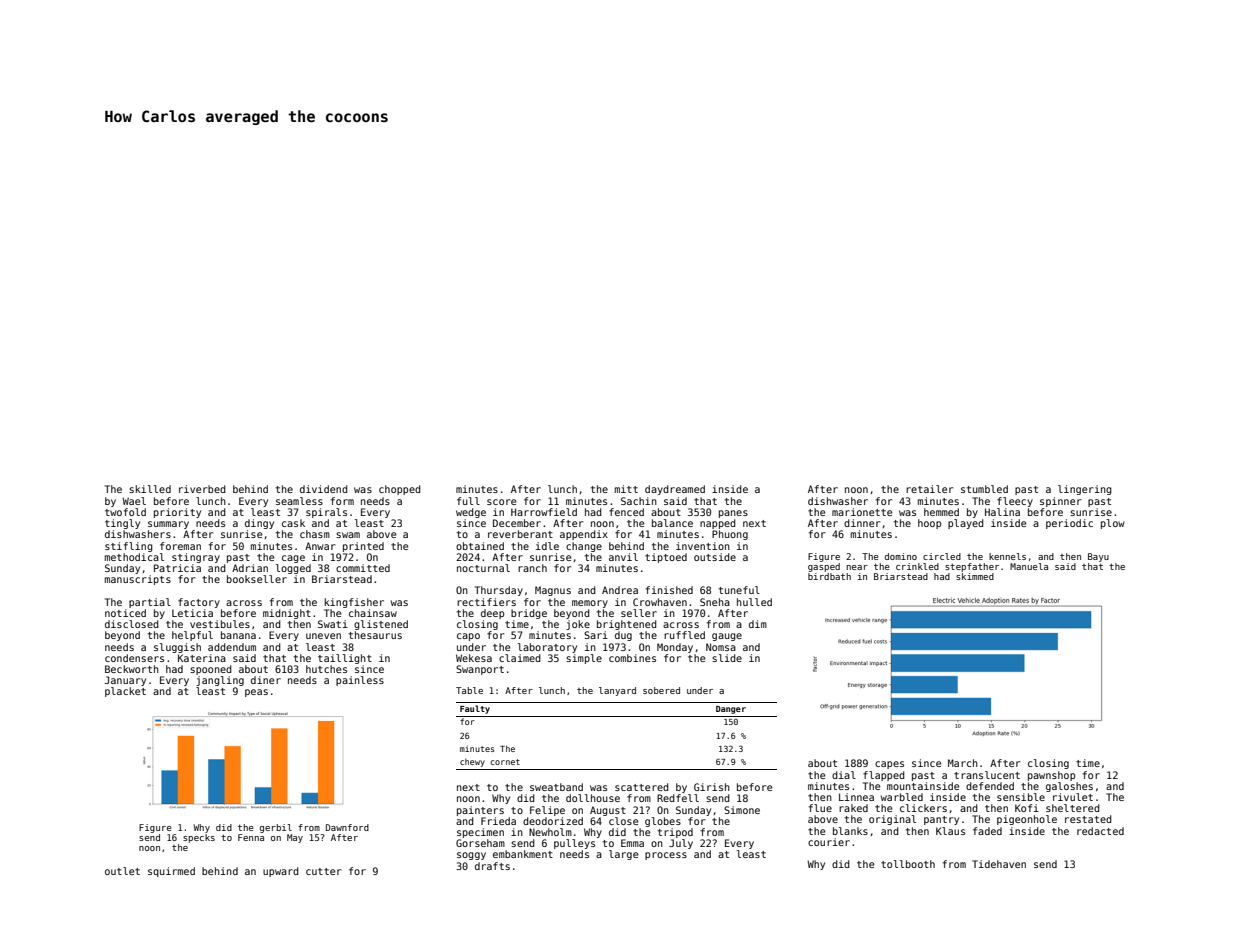  What do you see at coordinates (1029, 566) in the image?
I see `Manuela` at bounding box center [1029, 566].
